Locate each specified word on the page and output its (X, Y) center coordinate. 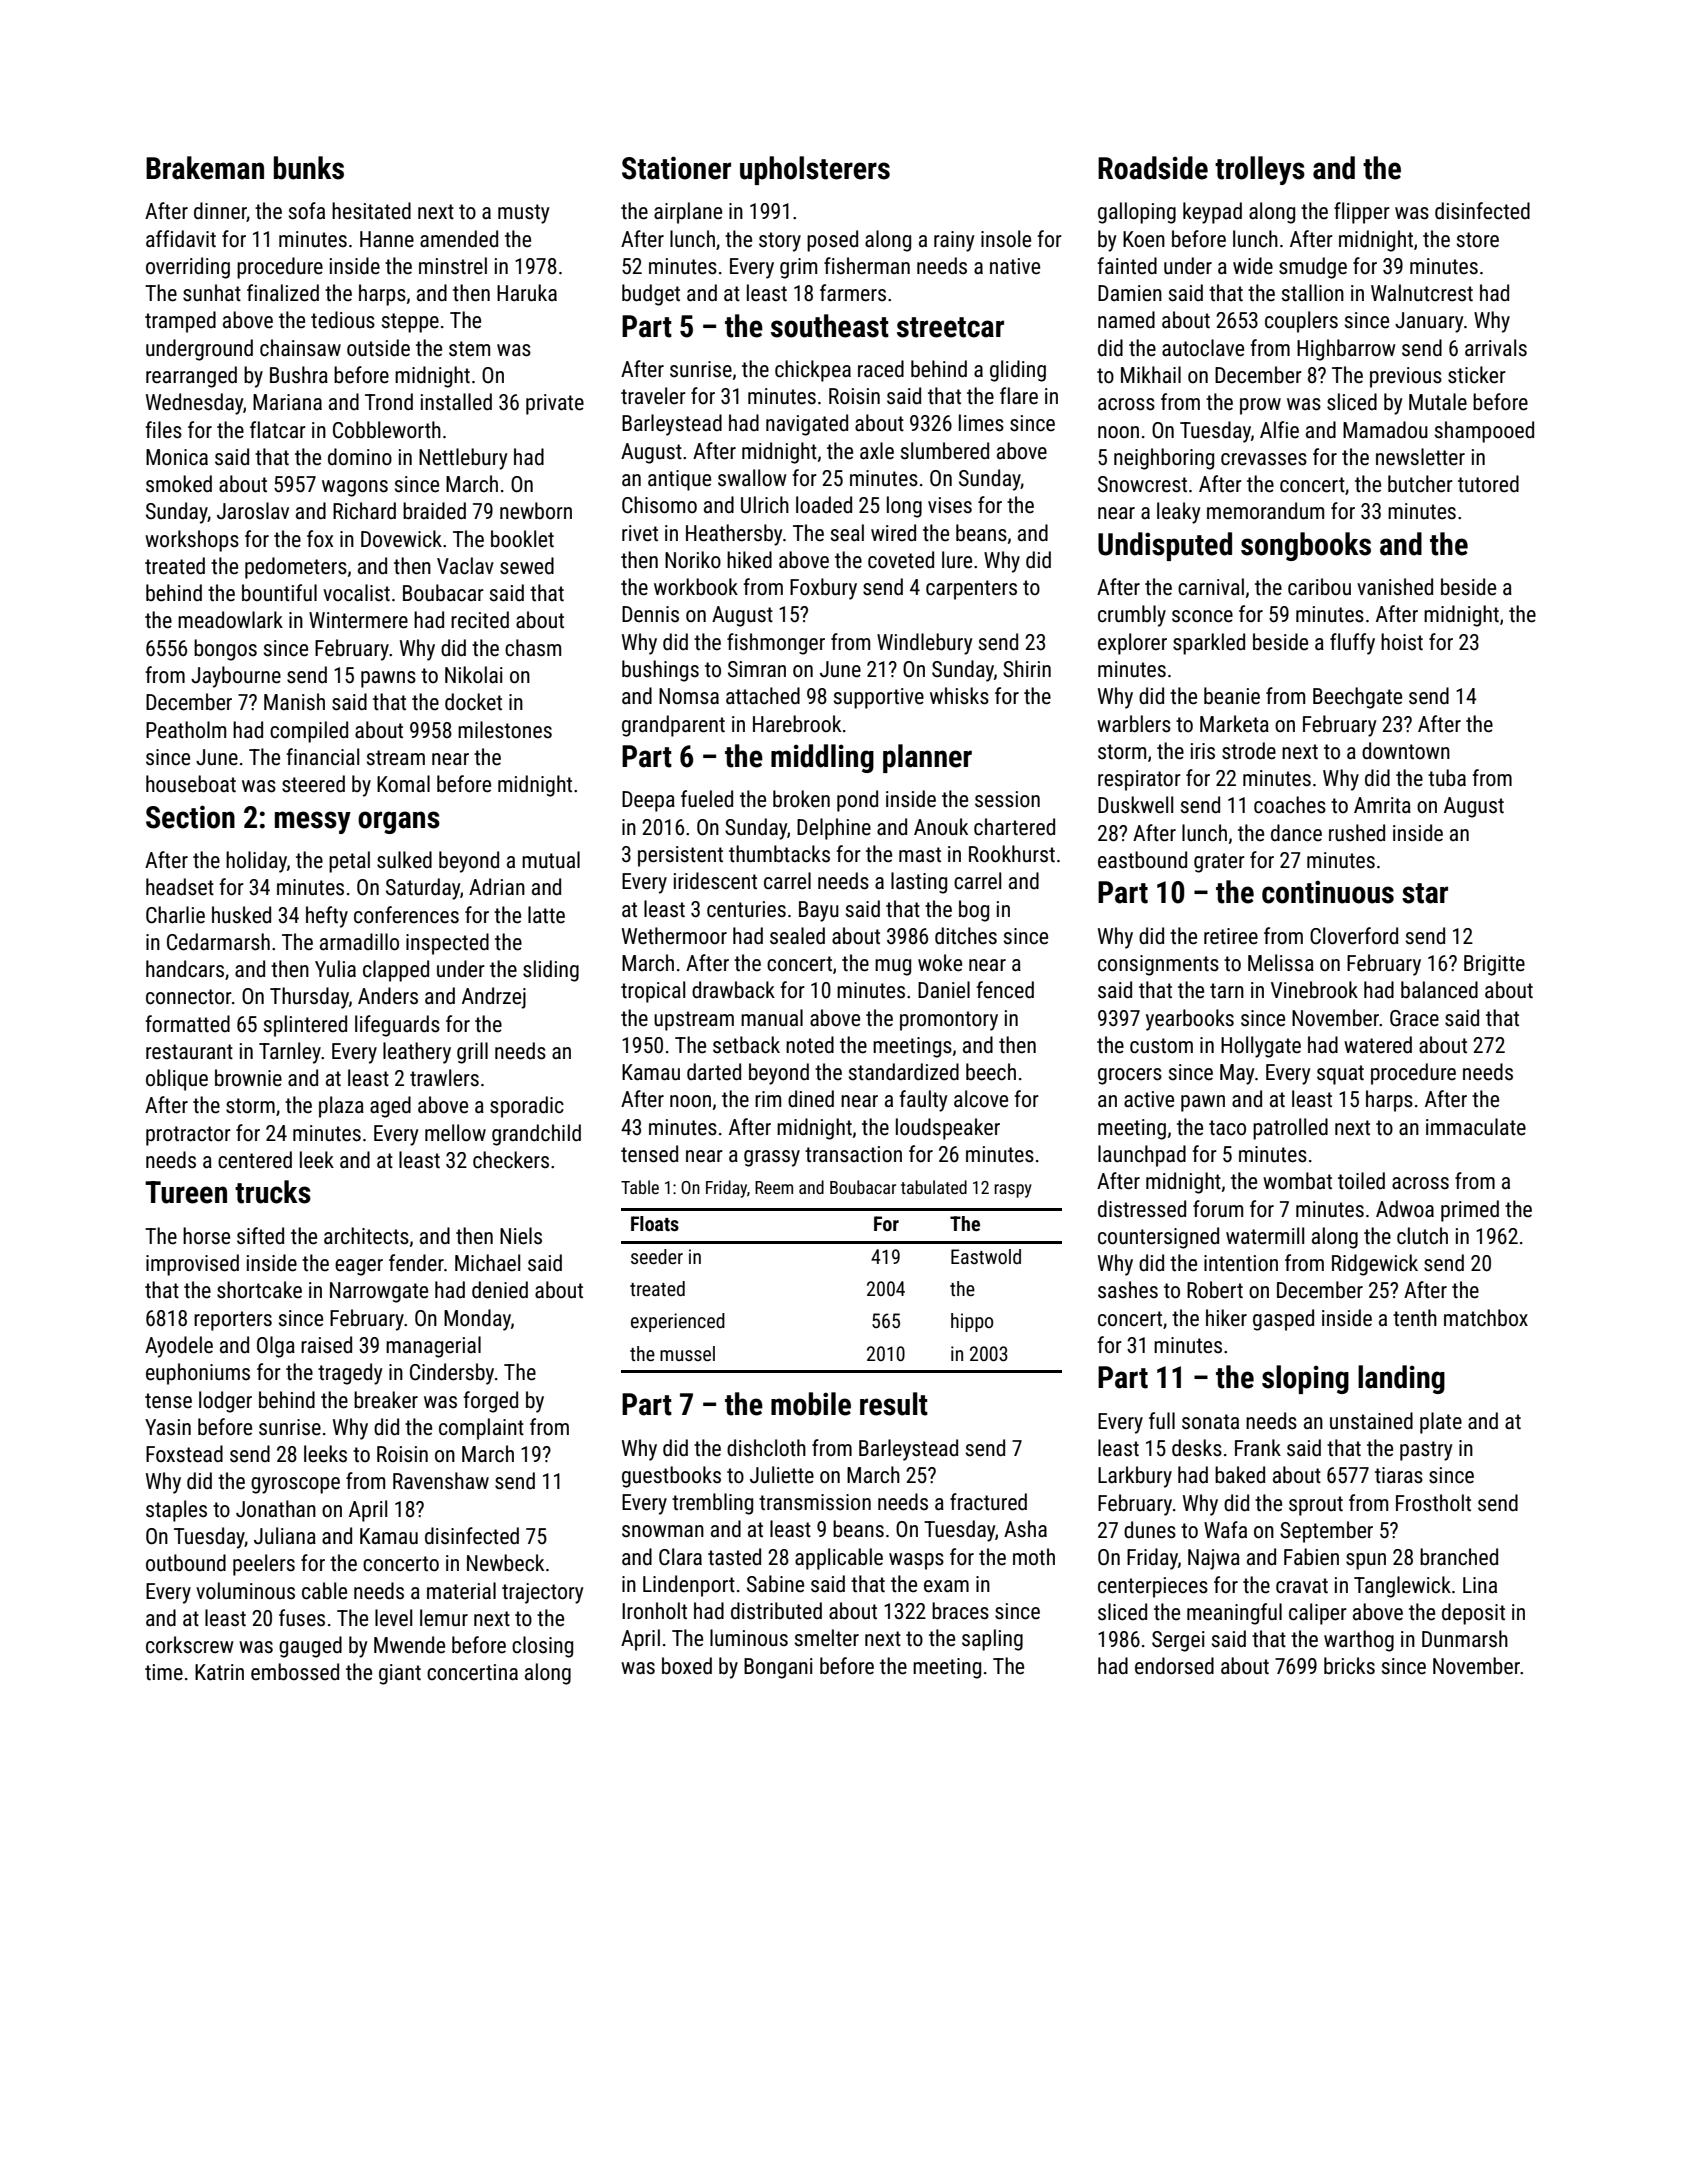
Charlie (175, 915)
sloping (1305, 1379)
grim (798, 268)
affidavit (181, 239)
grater (1219, 863)
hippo (972, 1322)
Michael (487, 1263)
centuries (746, 909)
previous (1406, 377)
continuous (1328, 892)
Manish (294, 702)
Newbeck (505, 1563)
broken (801, 799)
